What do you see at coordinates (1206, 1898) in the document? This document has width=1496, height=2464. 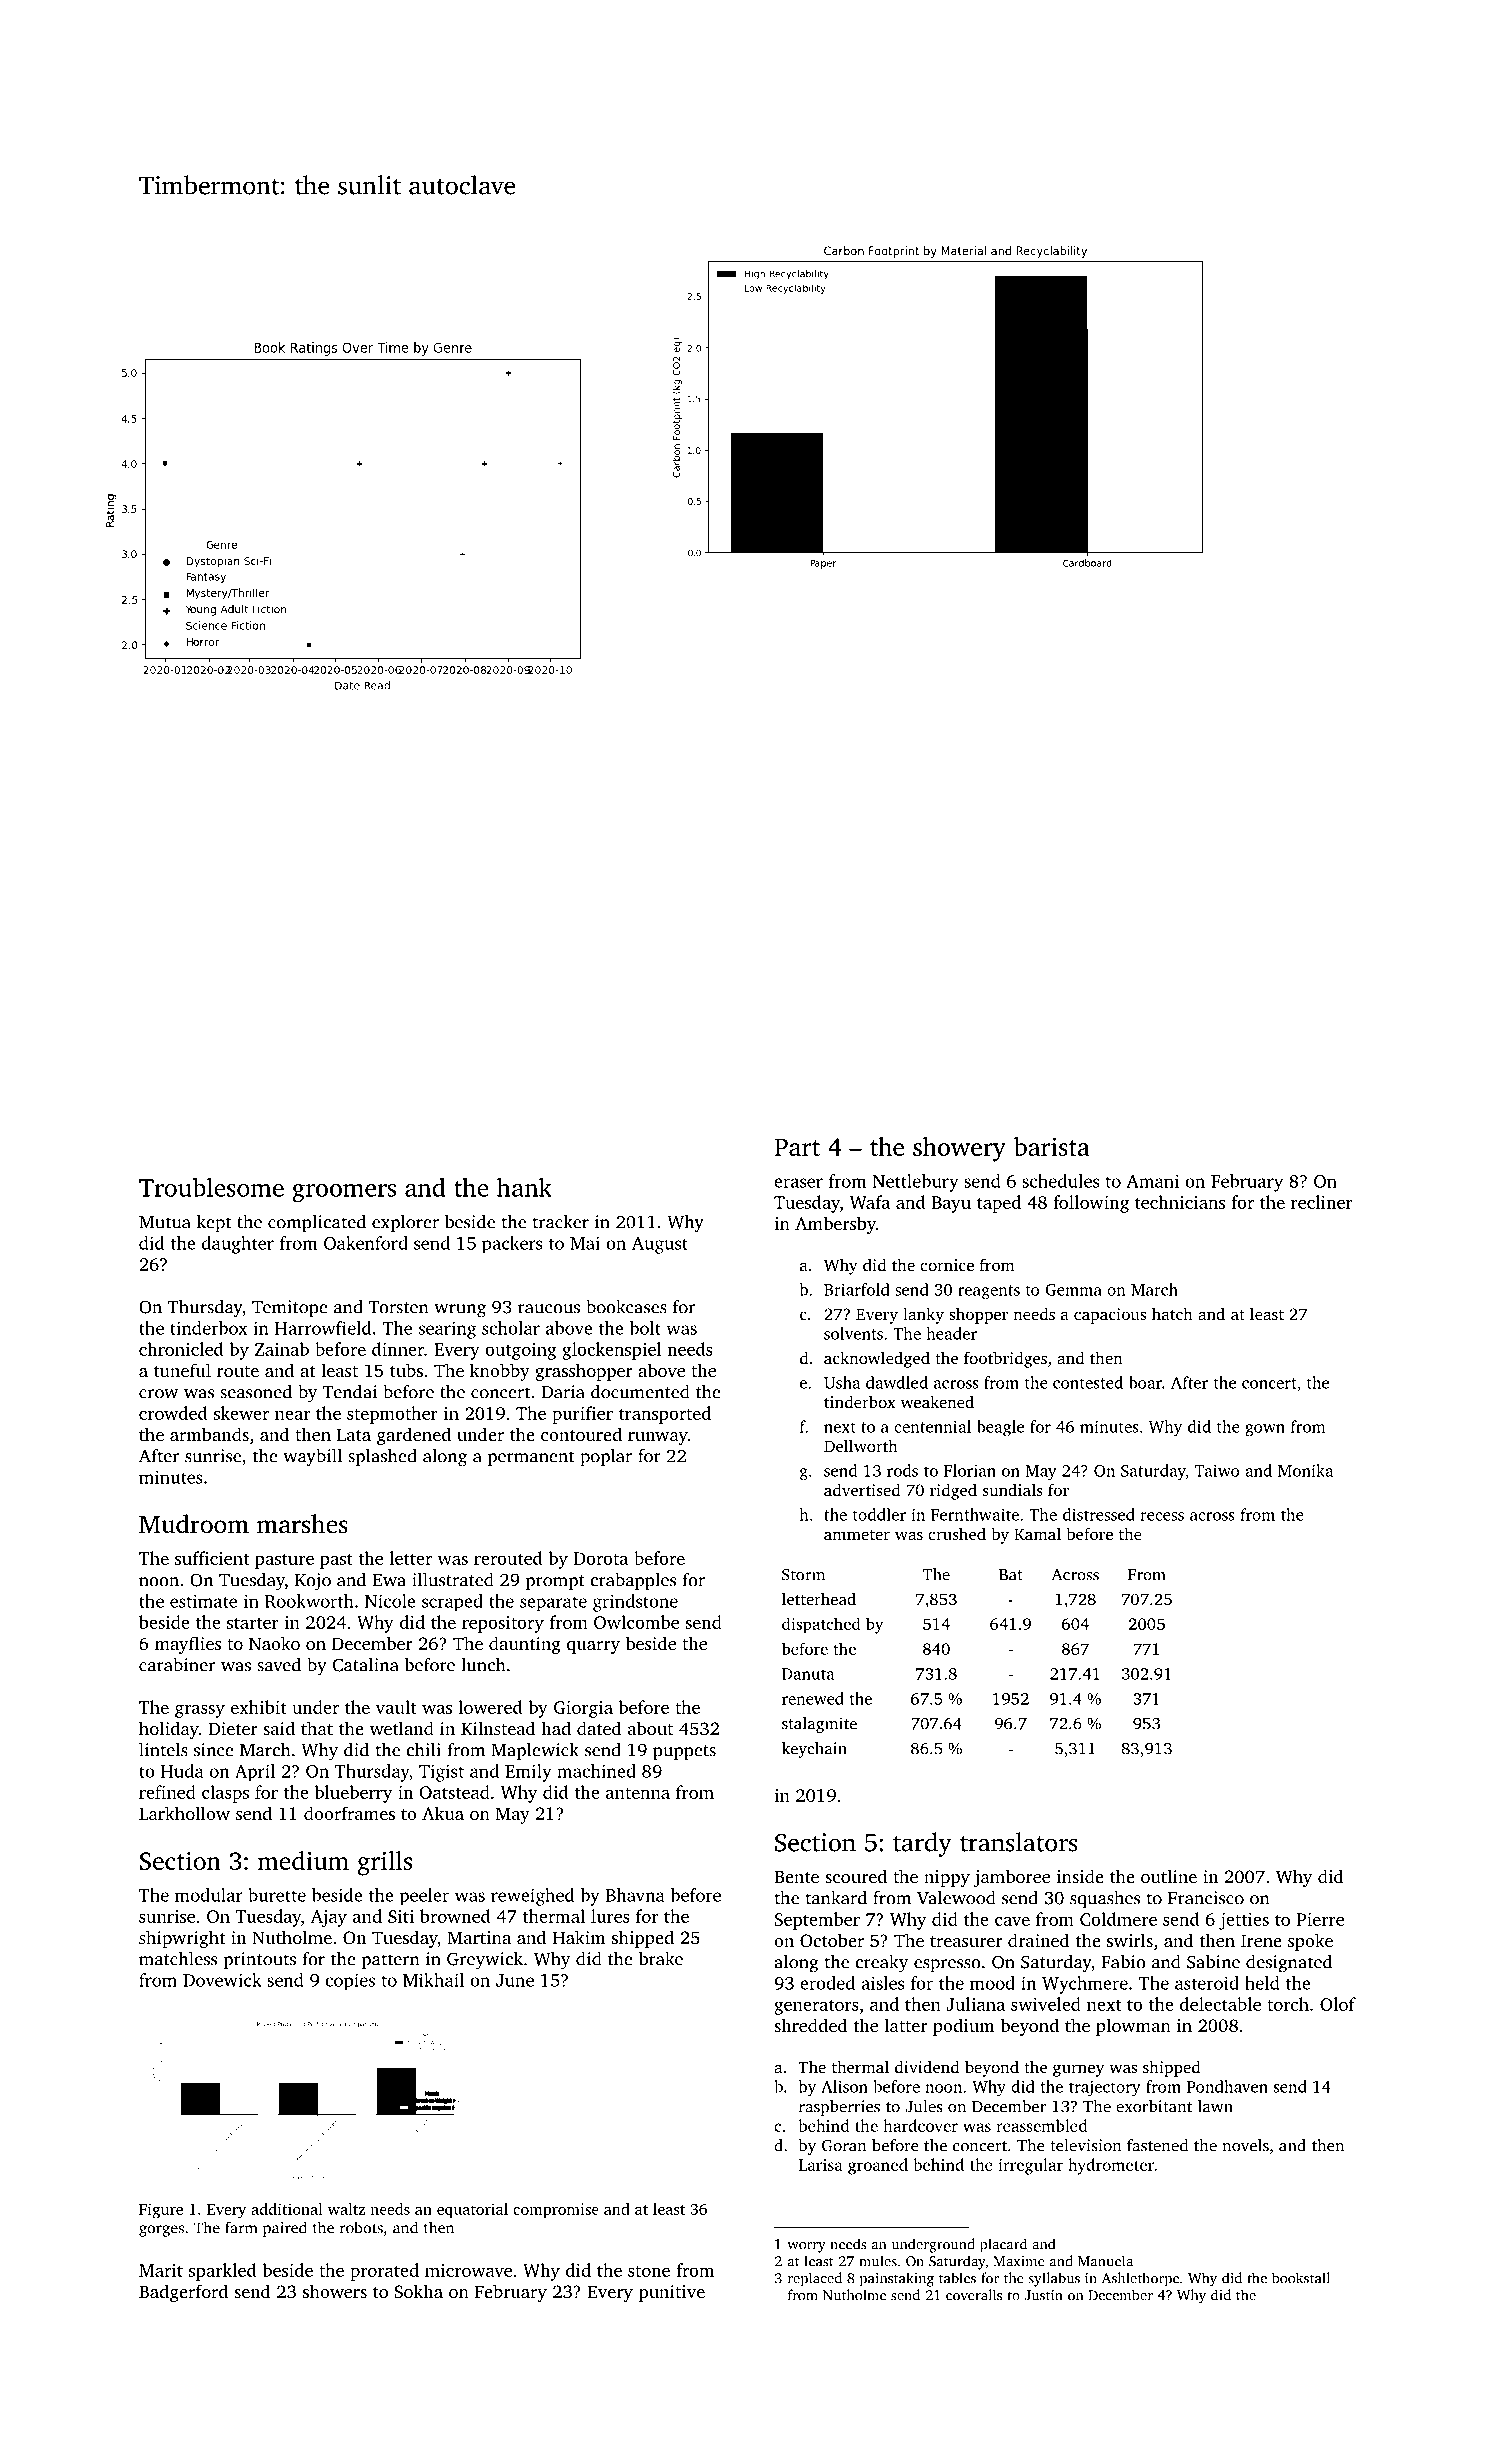 I see `Francisco` at bounding box center [1206, 1898].
